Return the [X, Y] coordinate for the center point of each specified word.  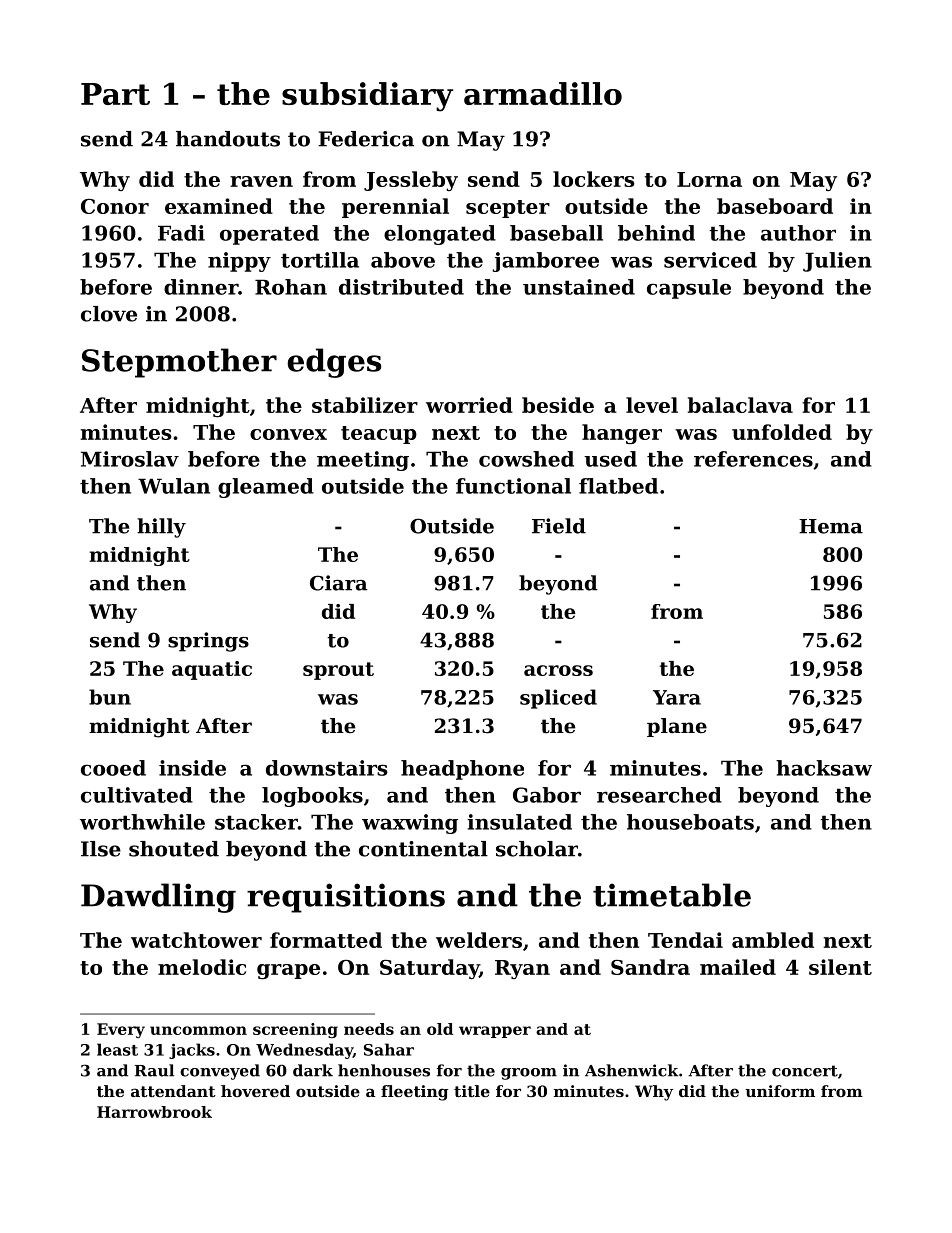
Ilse [101, 849]
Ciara [338, 583]
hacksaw [824, 768]
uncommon [198, 1030]
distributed [401, 287]
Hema [831, 526]
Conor [115, 206]
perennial [395, 208]
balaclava [740, 405]
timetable [672, 895]
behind [656, 233]
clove [109, 314]
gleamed [266, 488]
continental [423, 849]
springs [208, 642]
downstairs [327, 768]
